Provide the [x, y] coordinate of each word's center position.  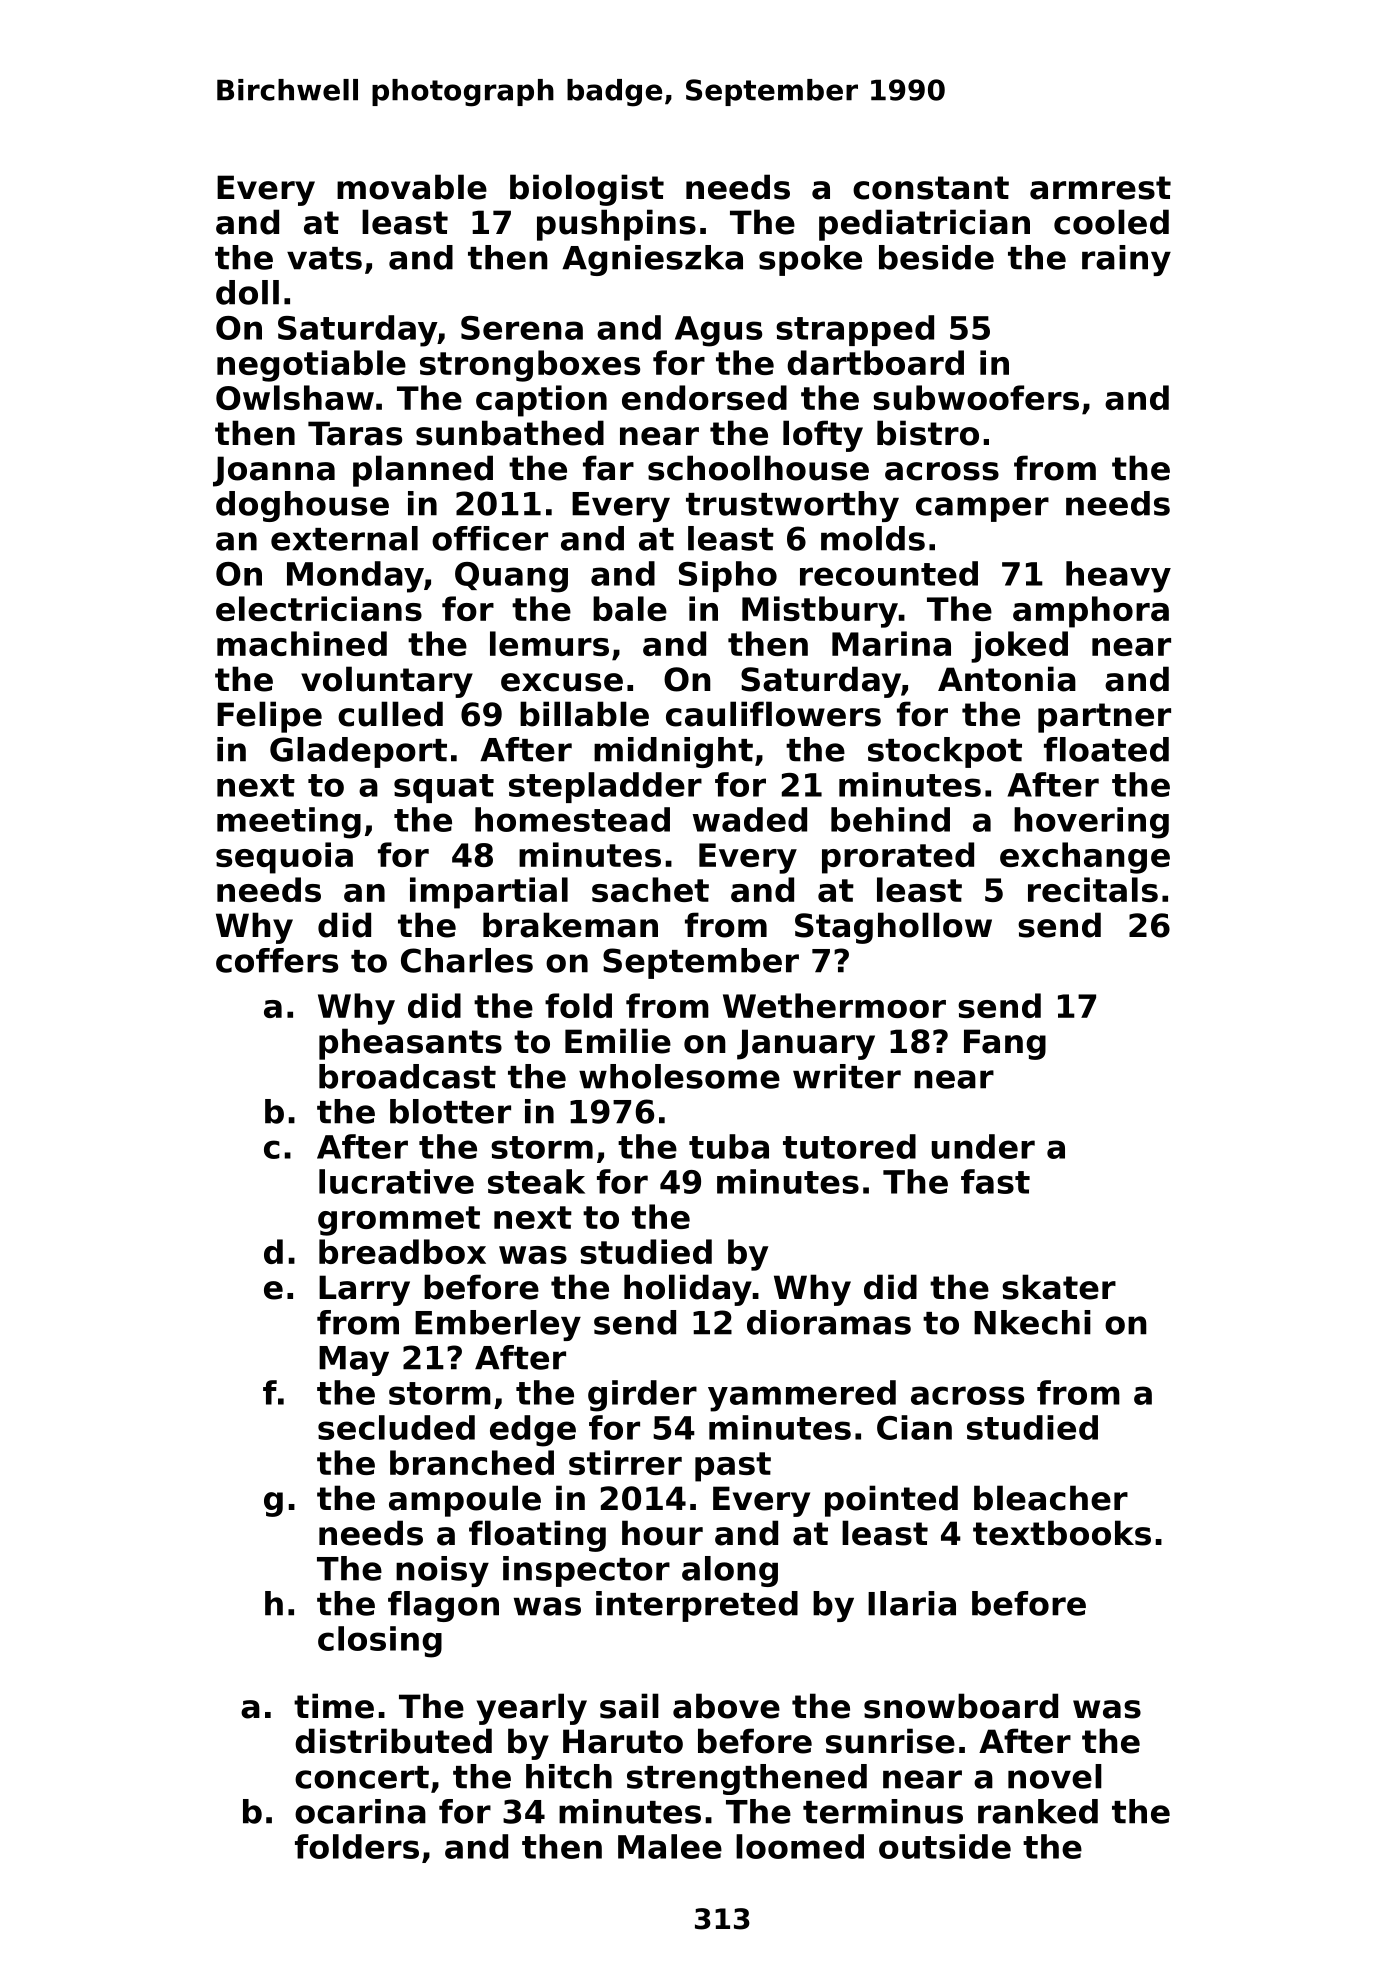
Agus [718, 331]
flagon [443, 1606]
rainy [1126, 260]
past [733, 1467]
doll [247, 292]
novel [1055, 1776]
